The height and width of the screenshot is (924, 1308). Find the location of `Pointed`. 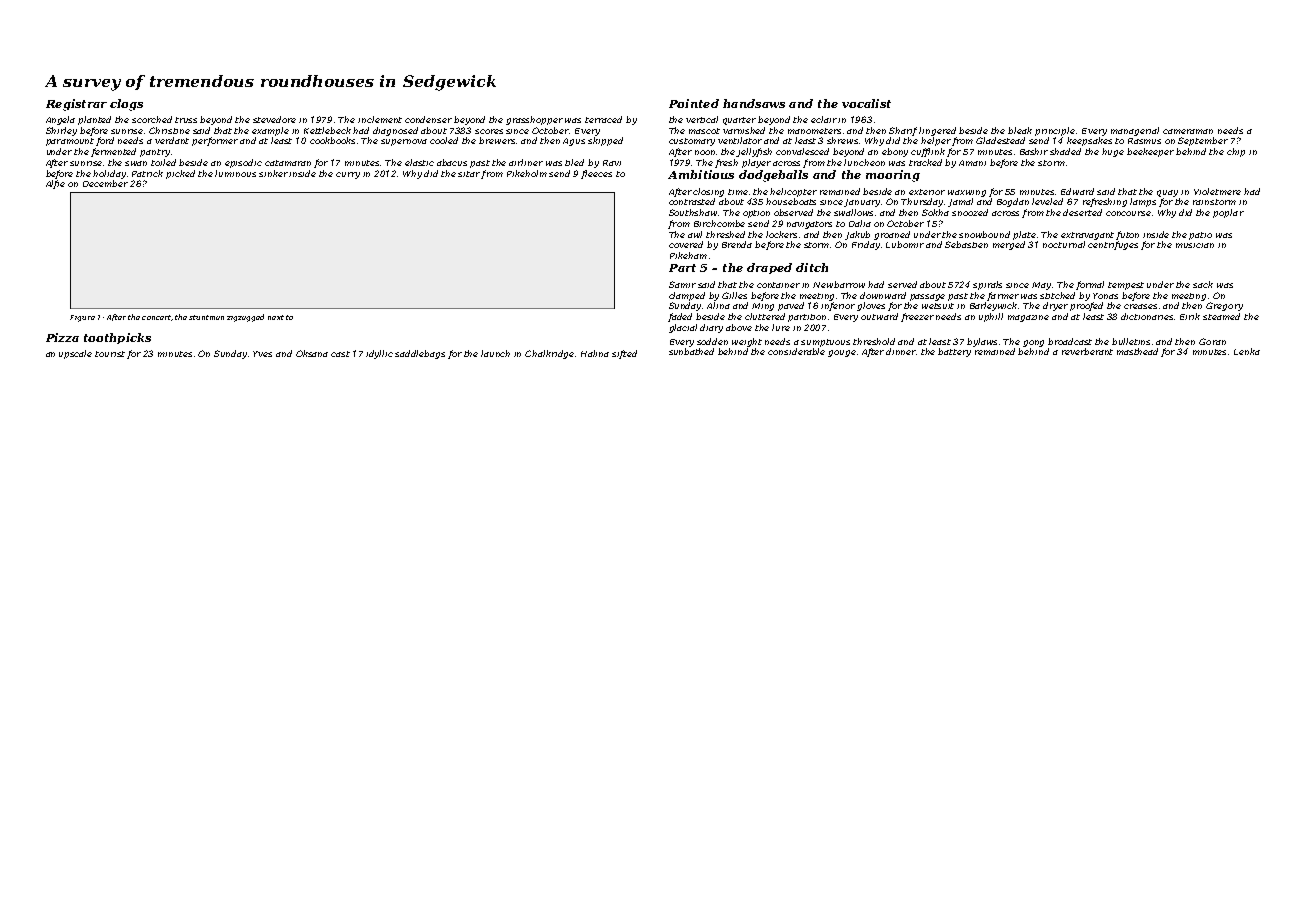

Pointed is located at coordinates (694, 103).
